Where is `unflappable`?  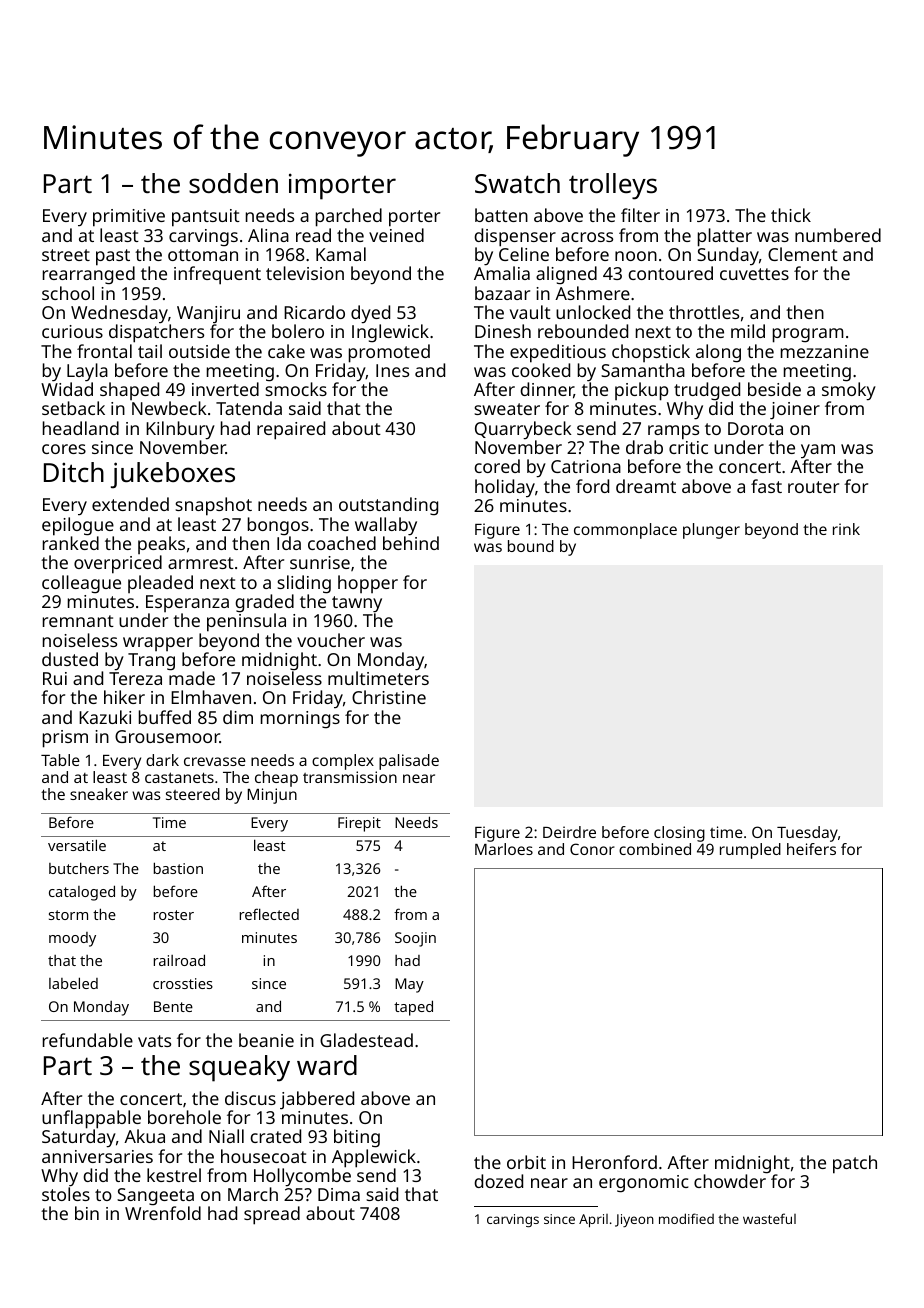 unflappable is located at coordinates (91, 1119).
